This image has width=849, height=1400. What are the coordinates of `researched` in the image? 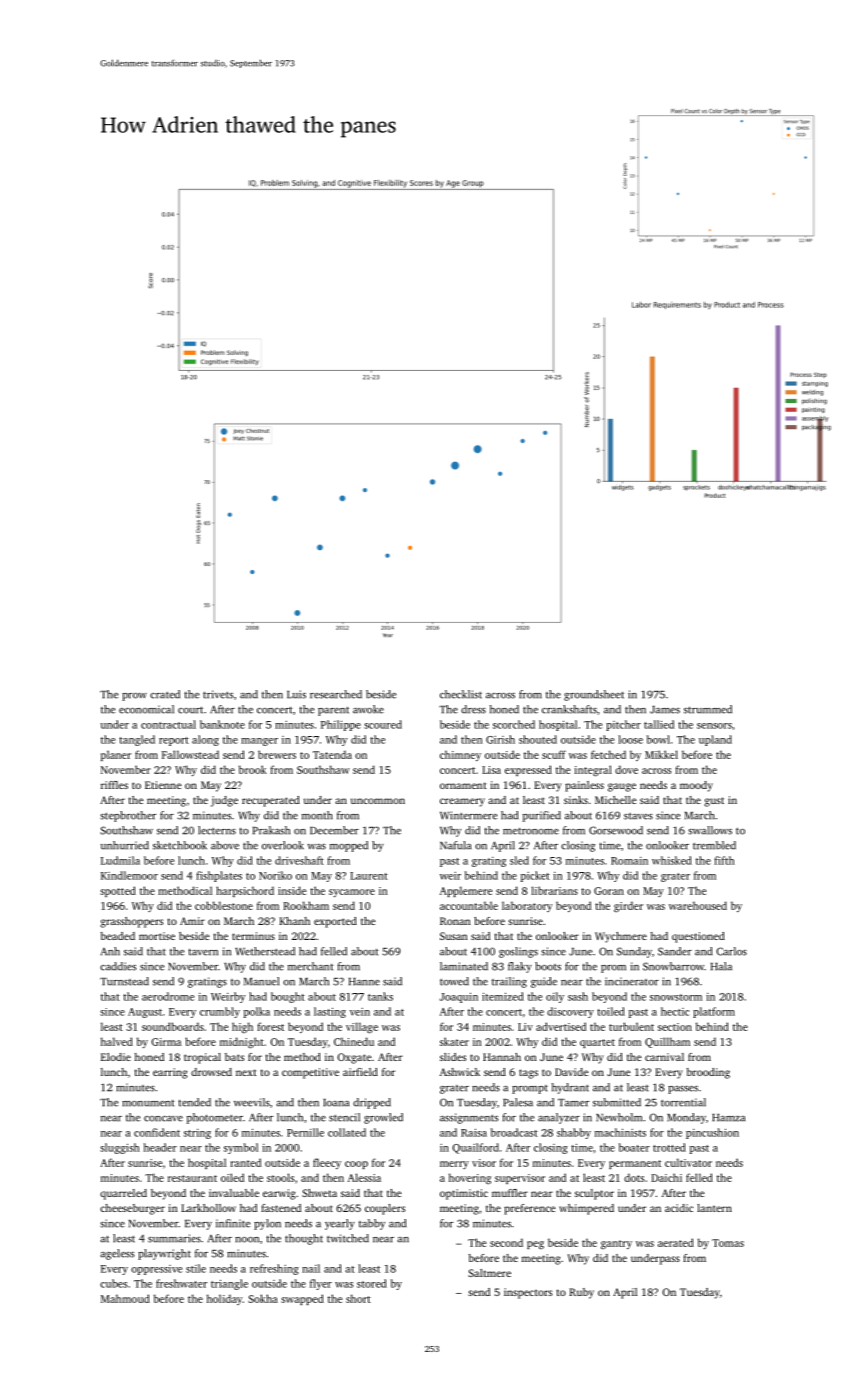 It's located at (336, 694).
